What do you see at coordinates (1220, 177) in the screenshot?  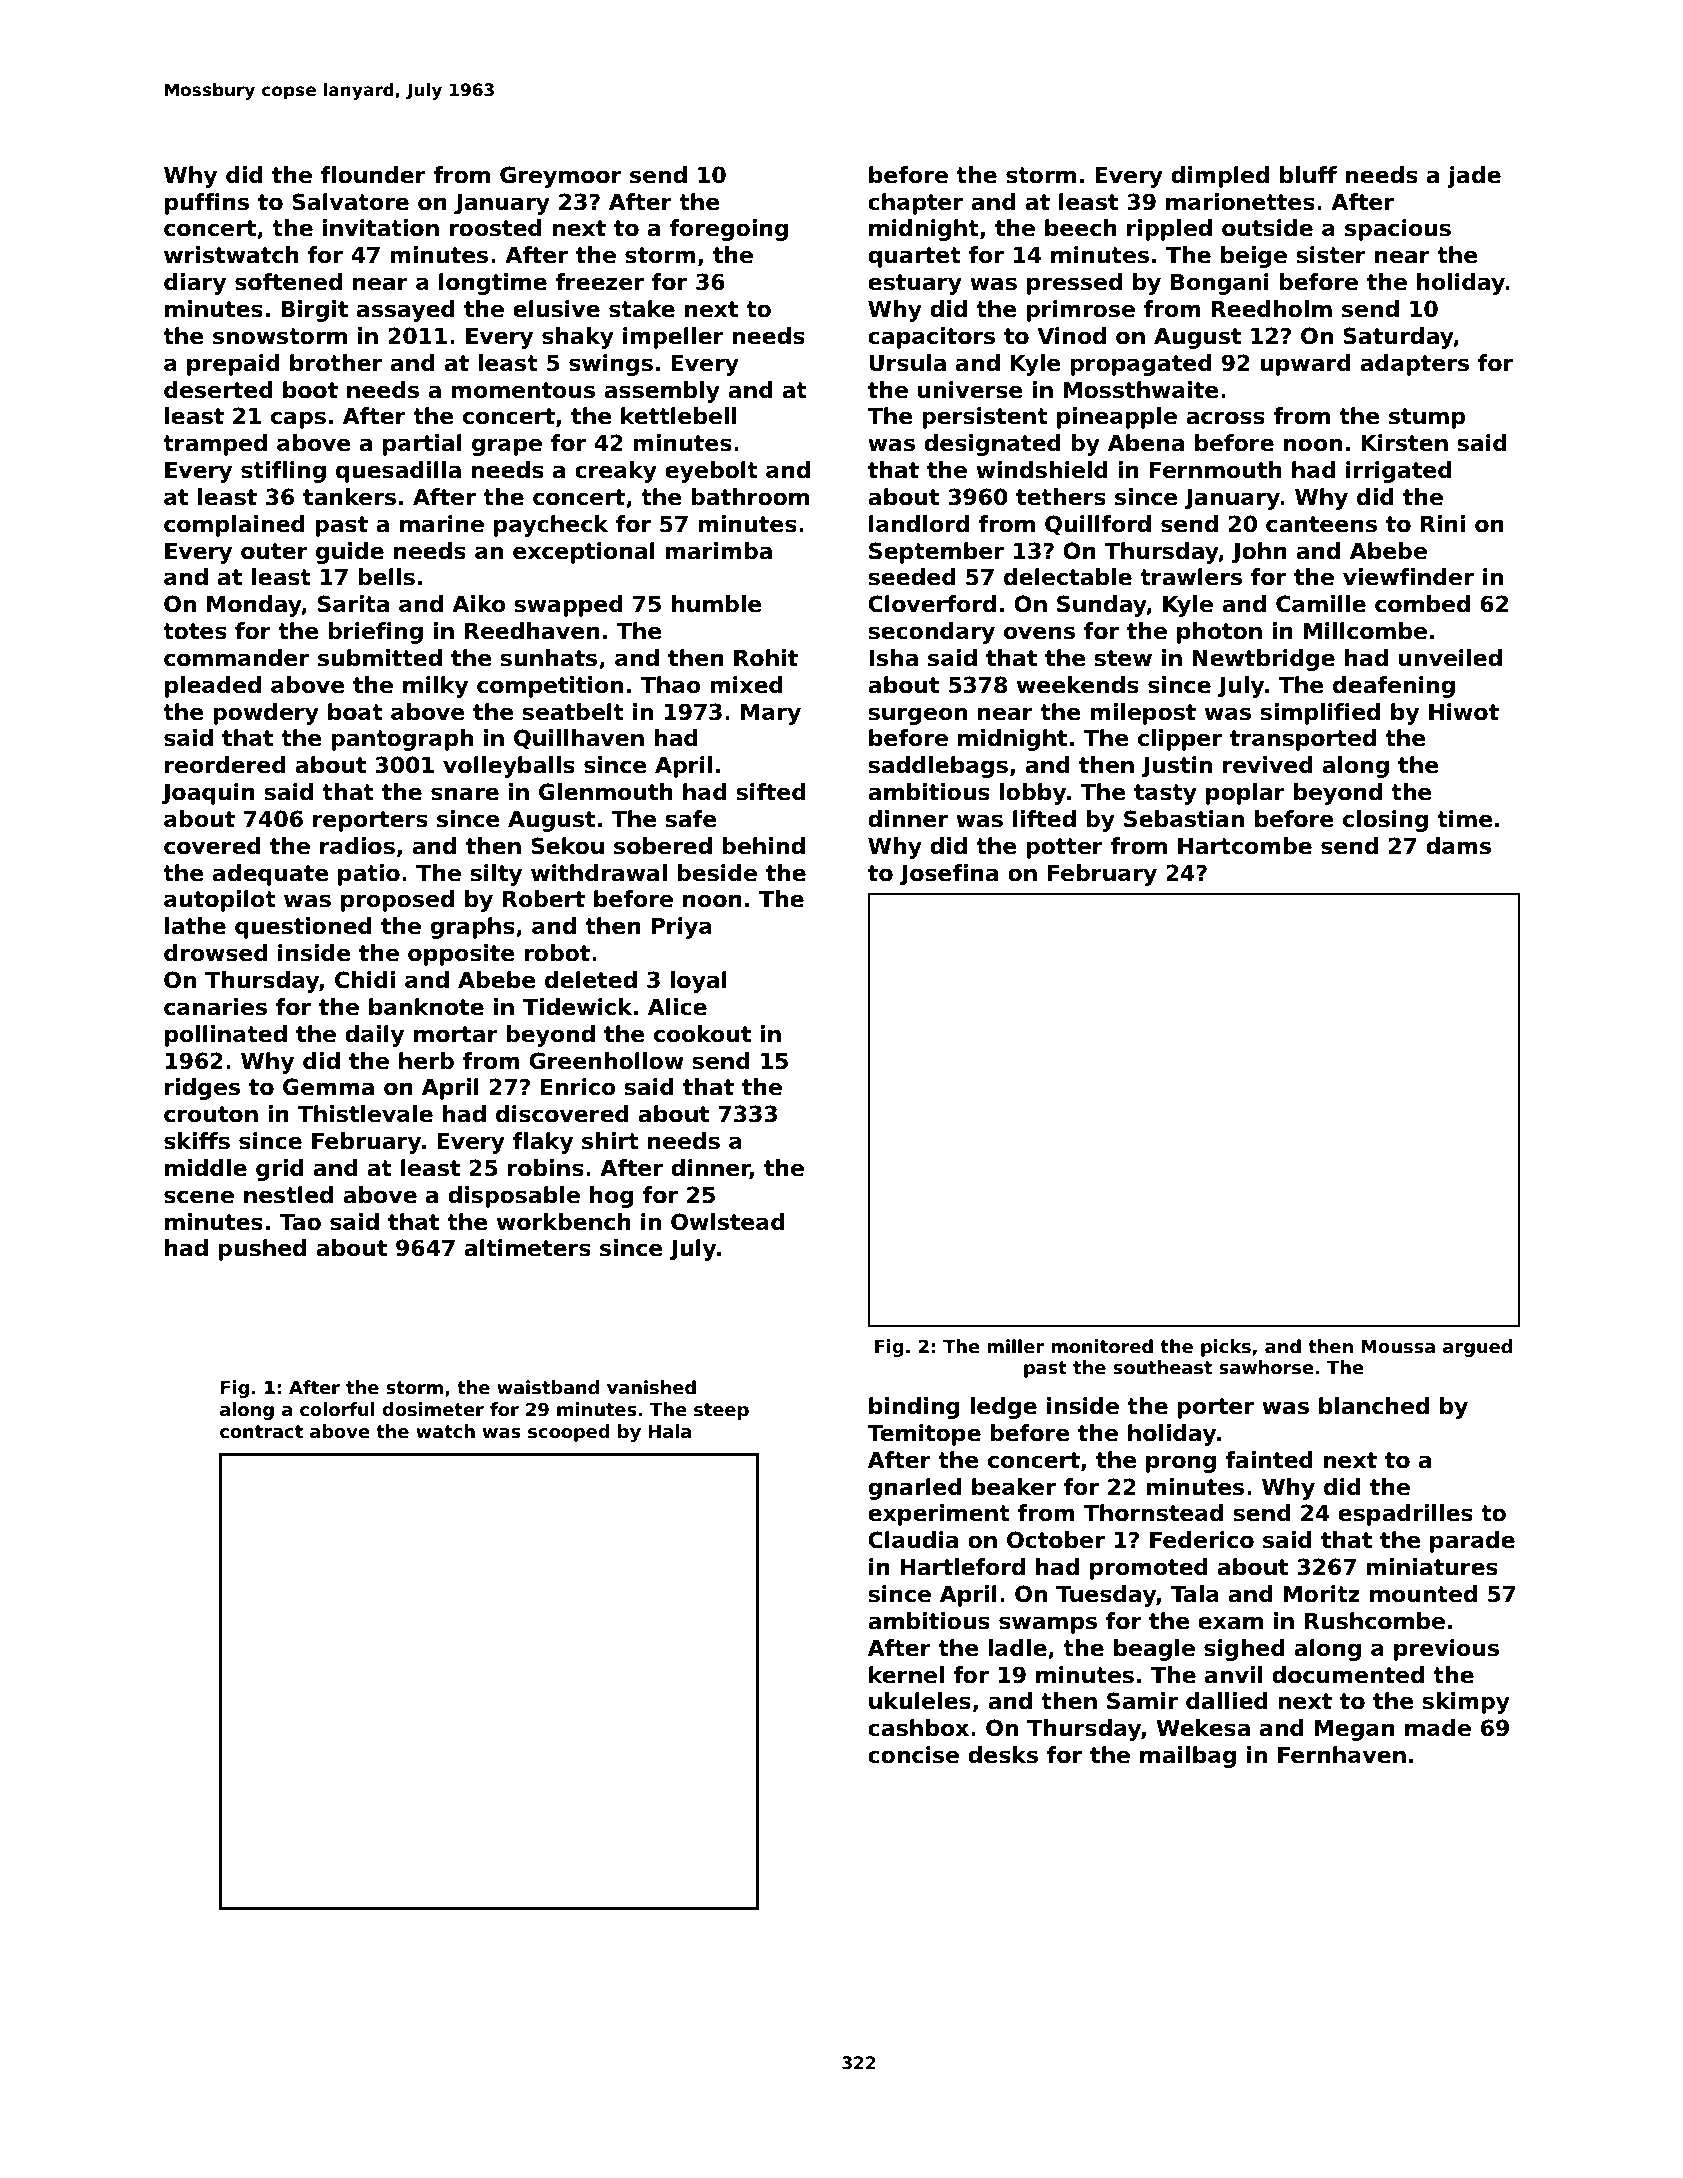 I see `dimpled` at bounding box center [1220, 177].
